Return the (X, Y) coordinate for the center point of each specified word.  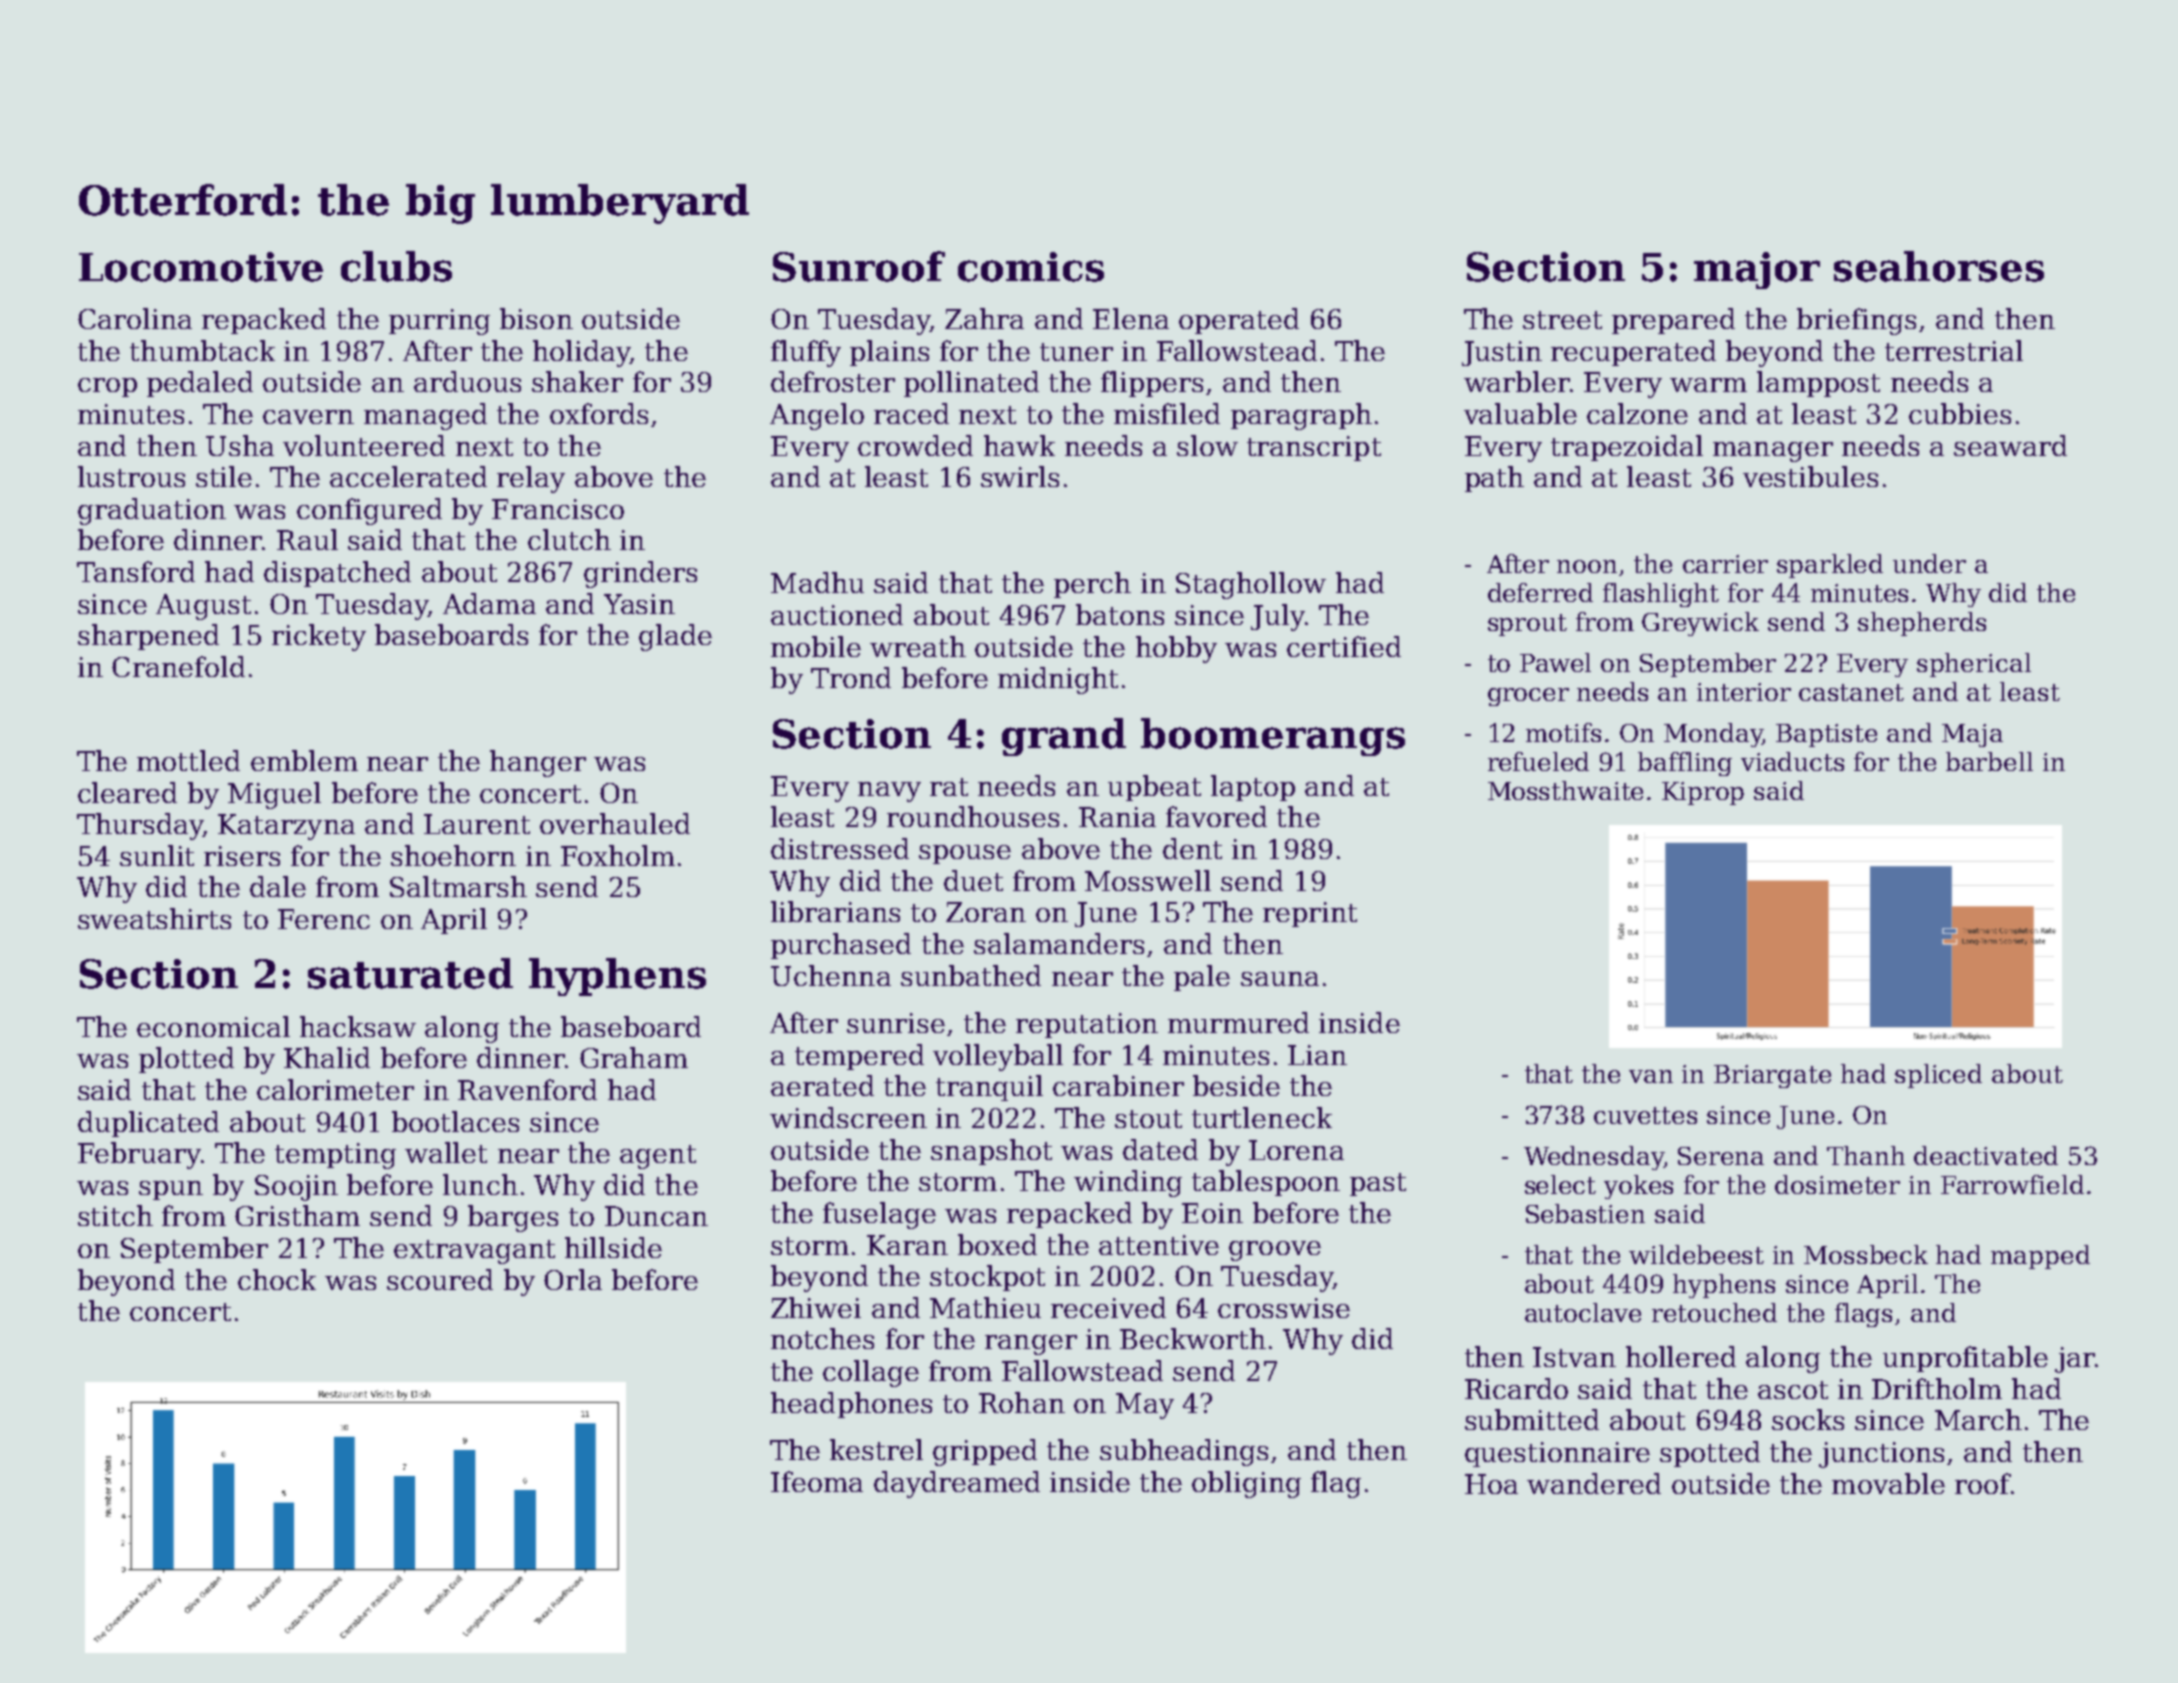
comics (1031, 267)
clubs (396, 266)
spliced (1938, 1076)
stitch (115, 1215)
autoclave (1583, 1312)
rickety (319, 637)
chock (277, 1279)
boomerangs (1273, 737)
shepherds (1922, 624)
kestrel (876, 1449)
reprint (1310, 914)
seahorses (1939, 266)
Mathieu (985, 1307)
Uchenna (831, 975)
